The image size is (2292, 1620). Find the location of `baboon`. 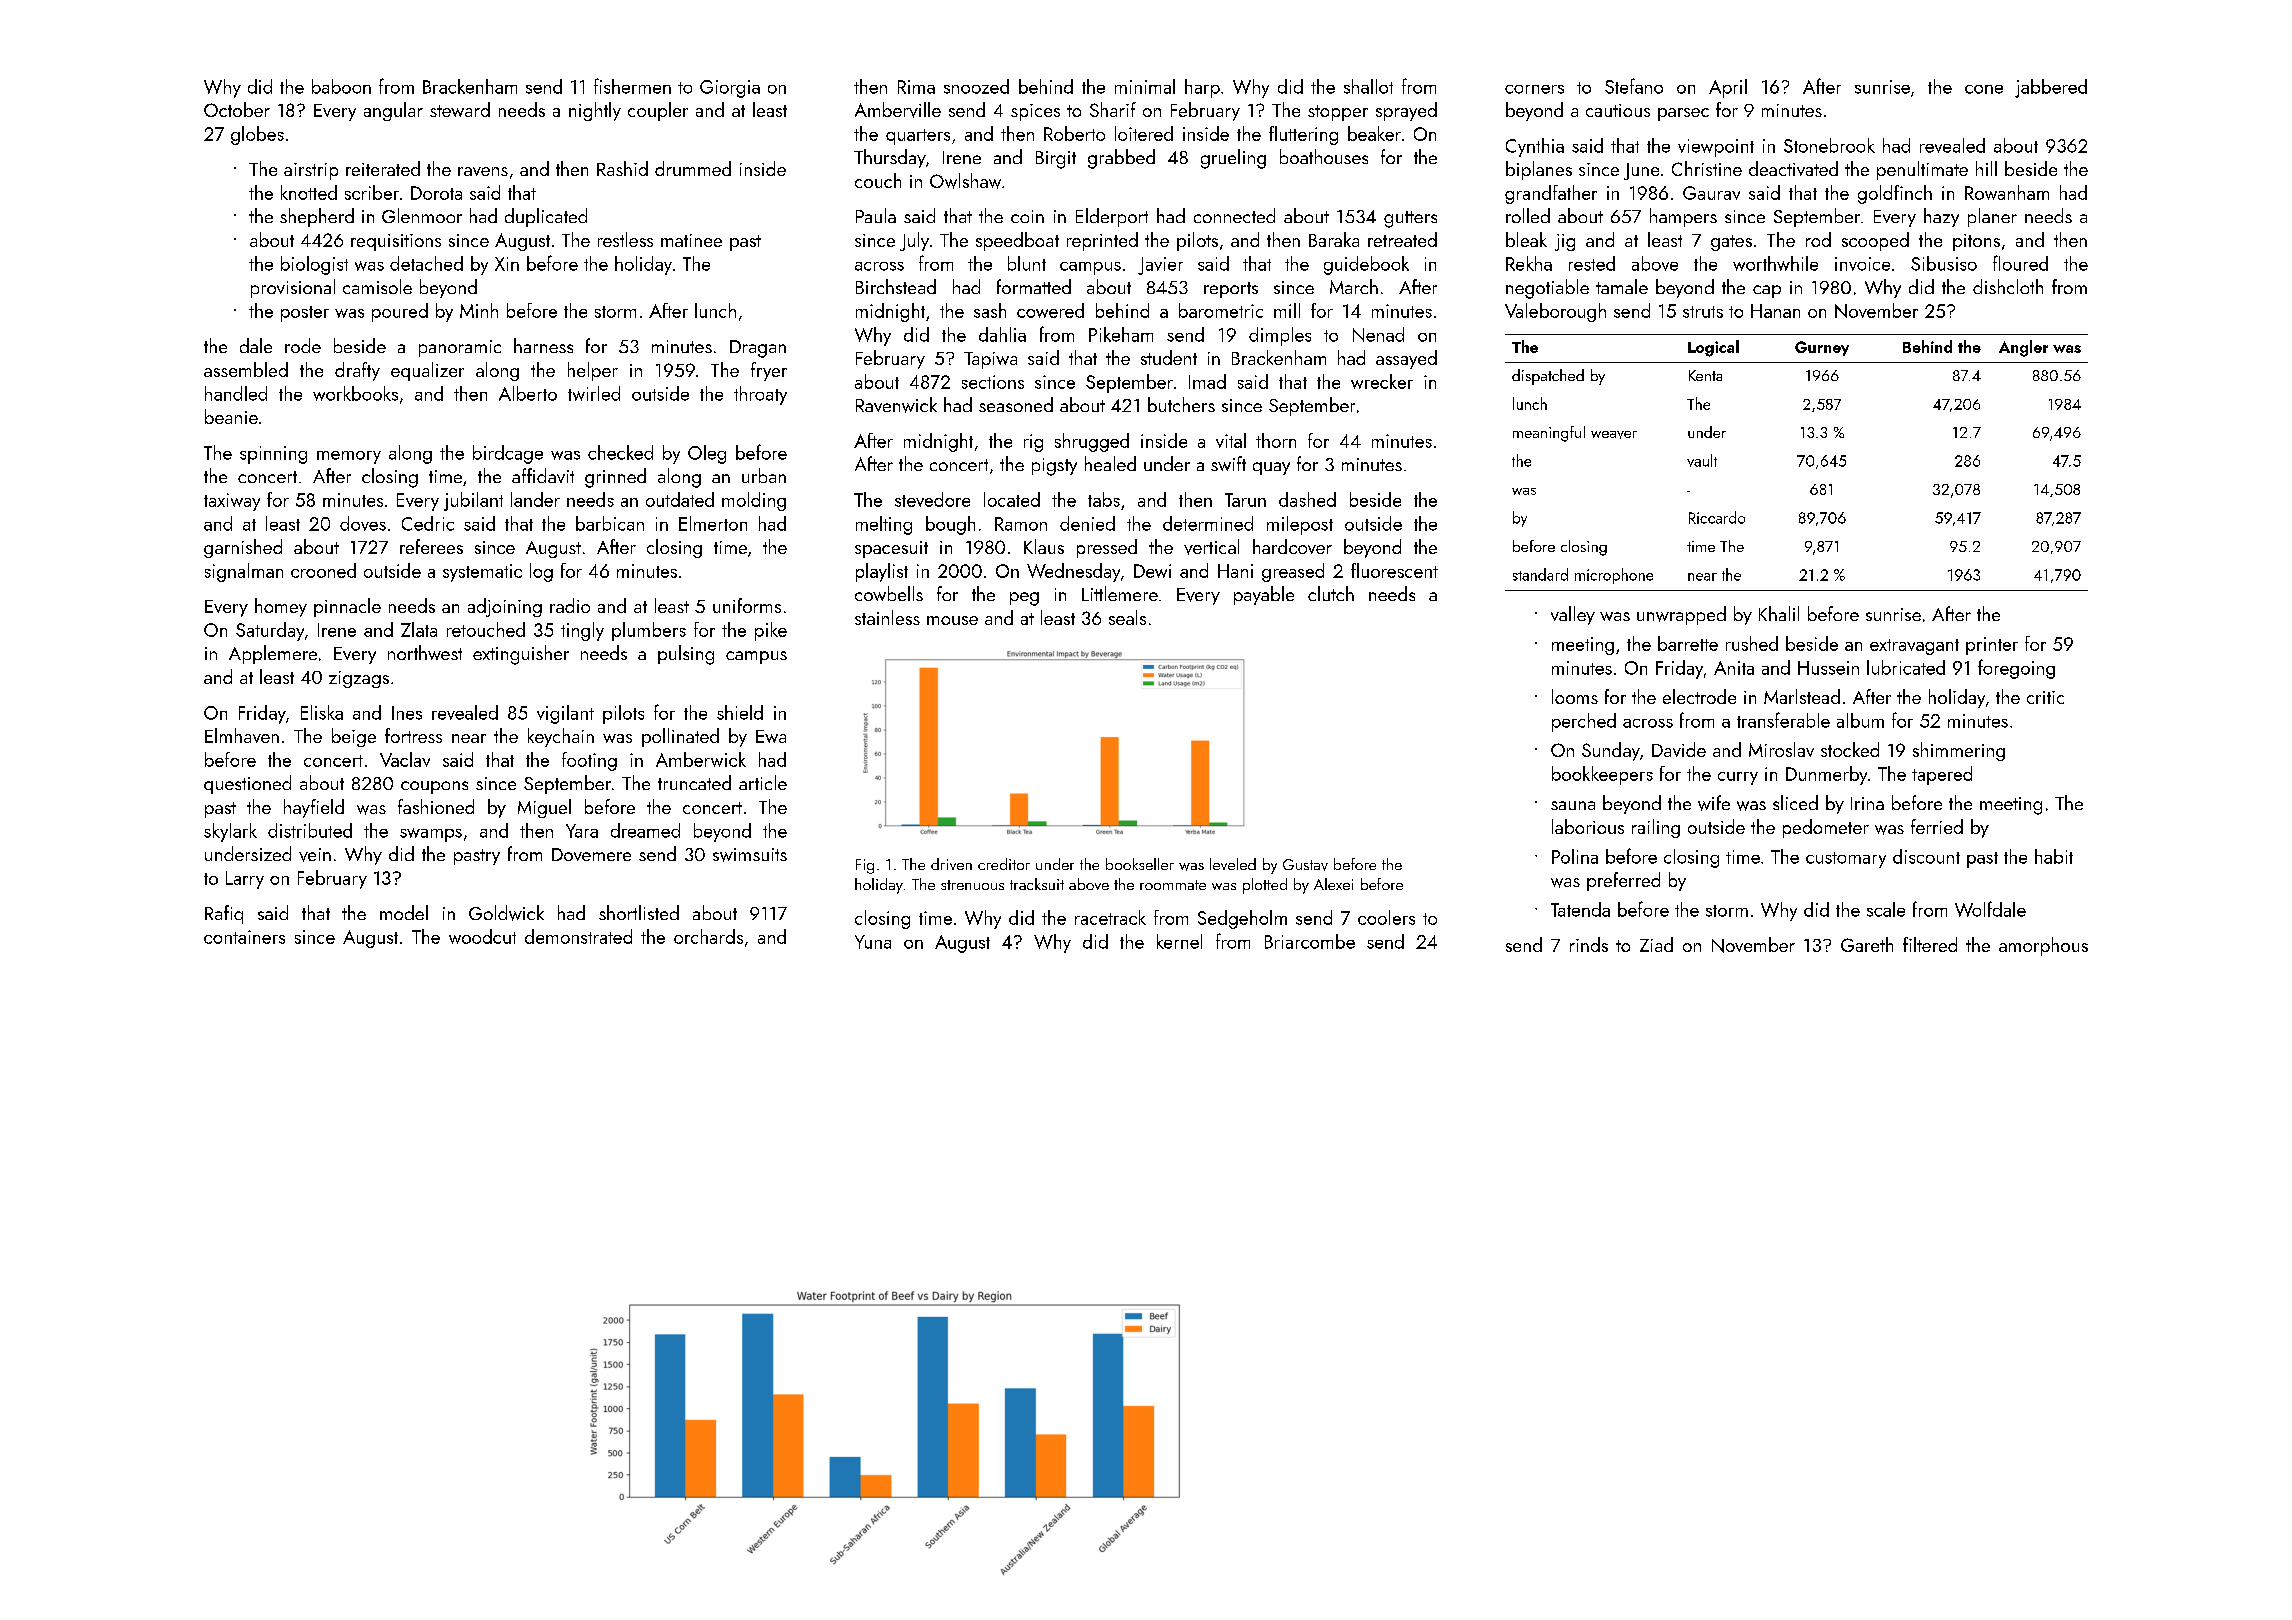

baboon is located at coordinates (341, 86).
